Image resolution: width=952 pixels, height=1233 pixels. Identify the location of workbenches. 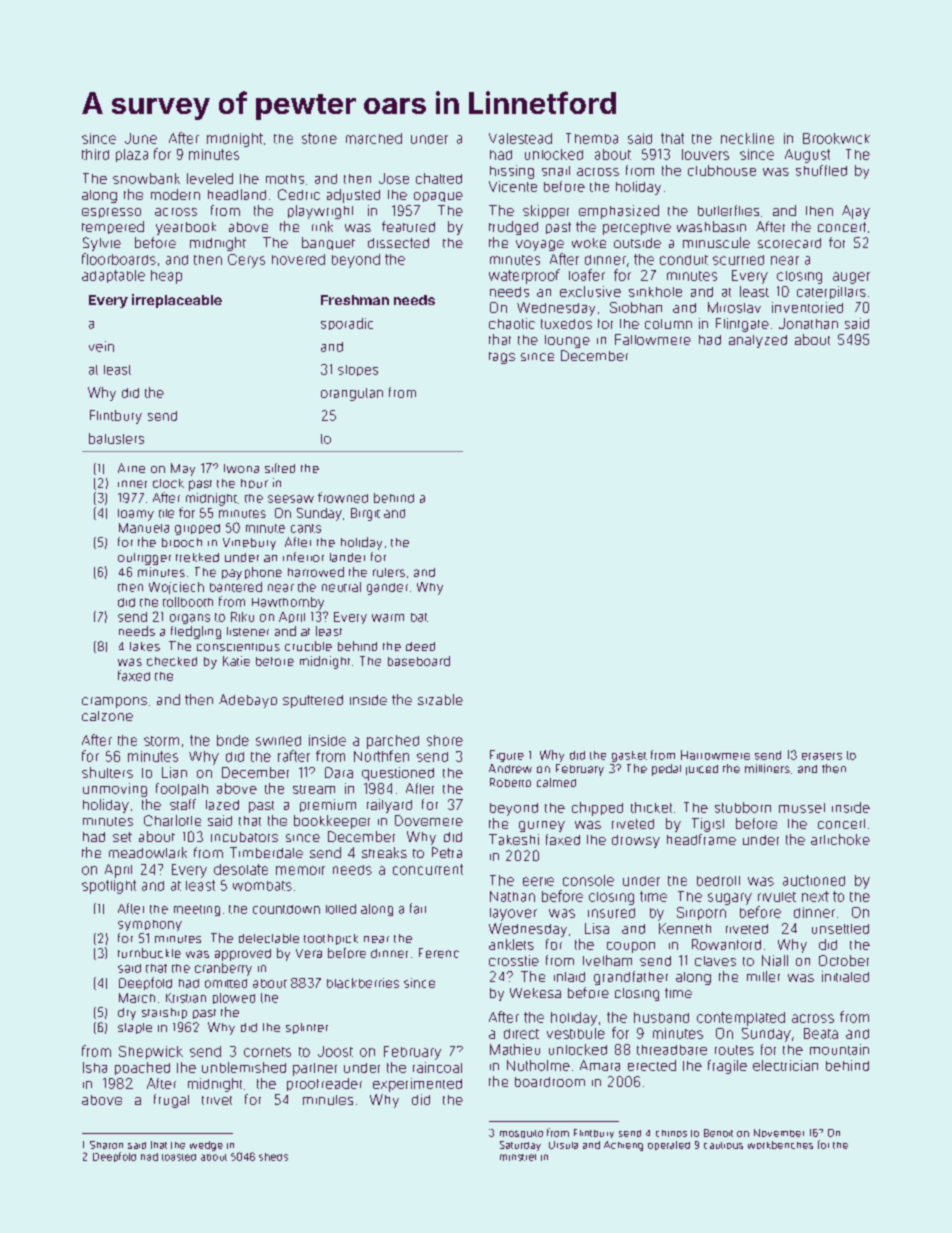
(780, 1145).
